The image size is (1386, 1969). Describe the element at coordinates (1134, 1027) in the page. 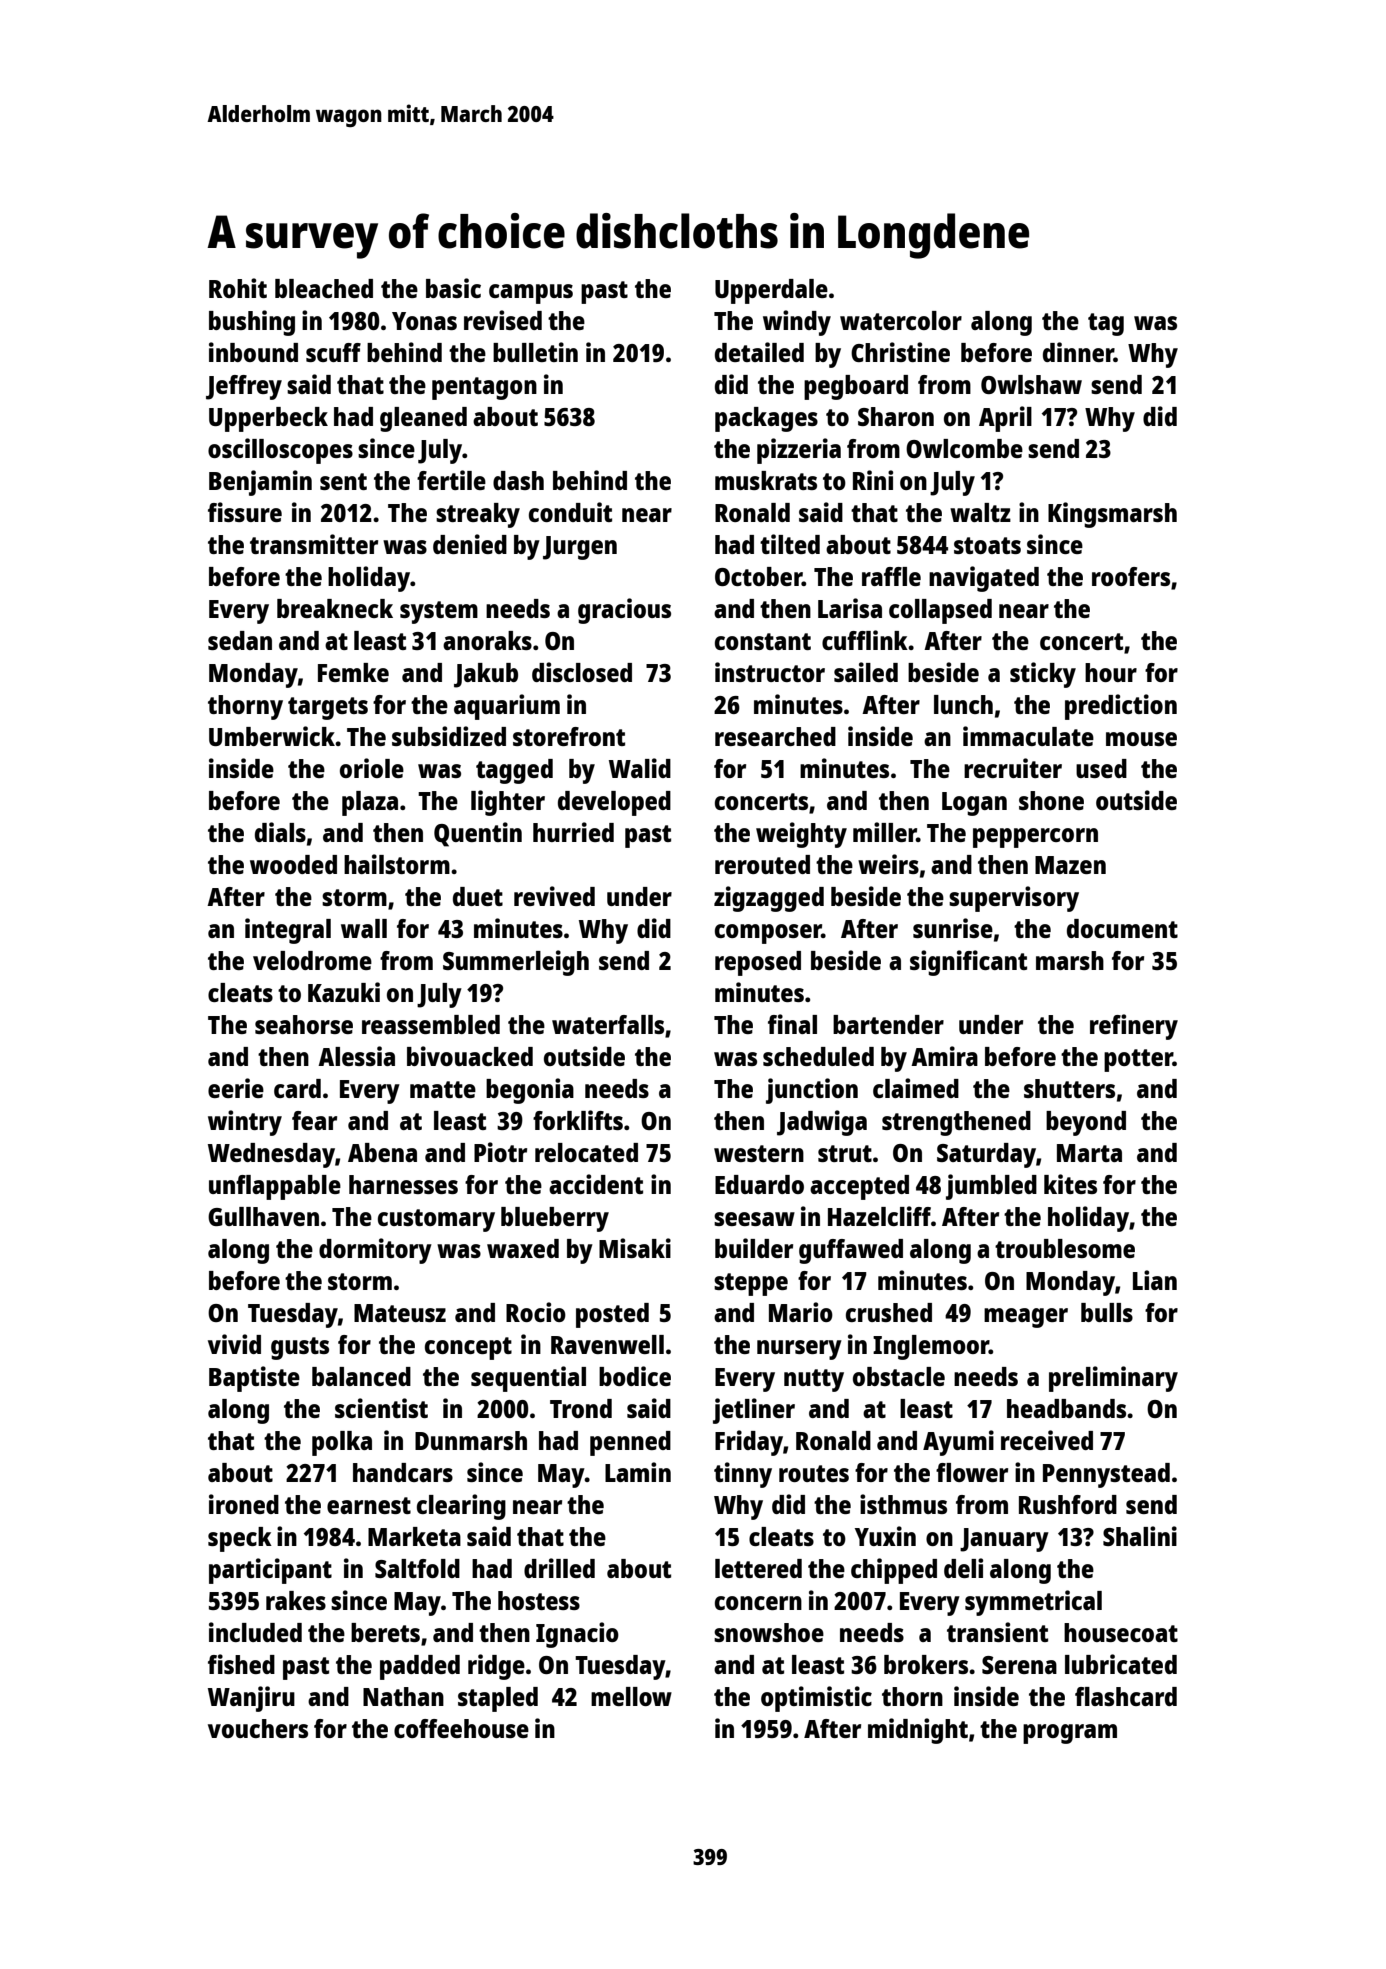

I see `refinery` at that location.
